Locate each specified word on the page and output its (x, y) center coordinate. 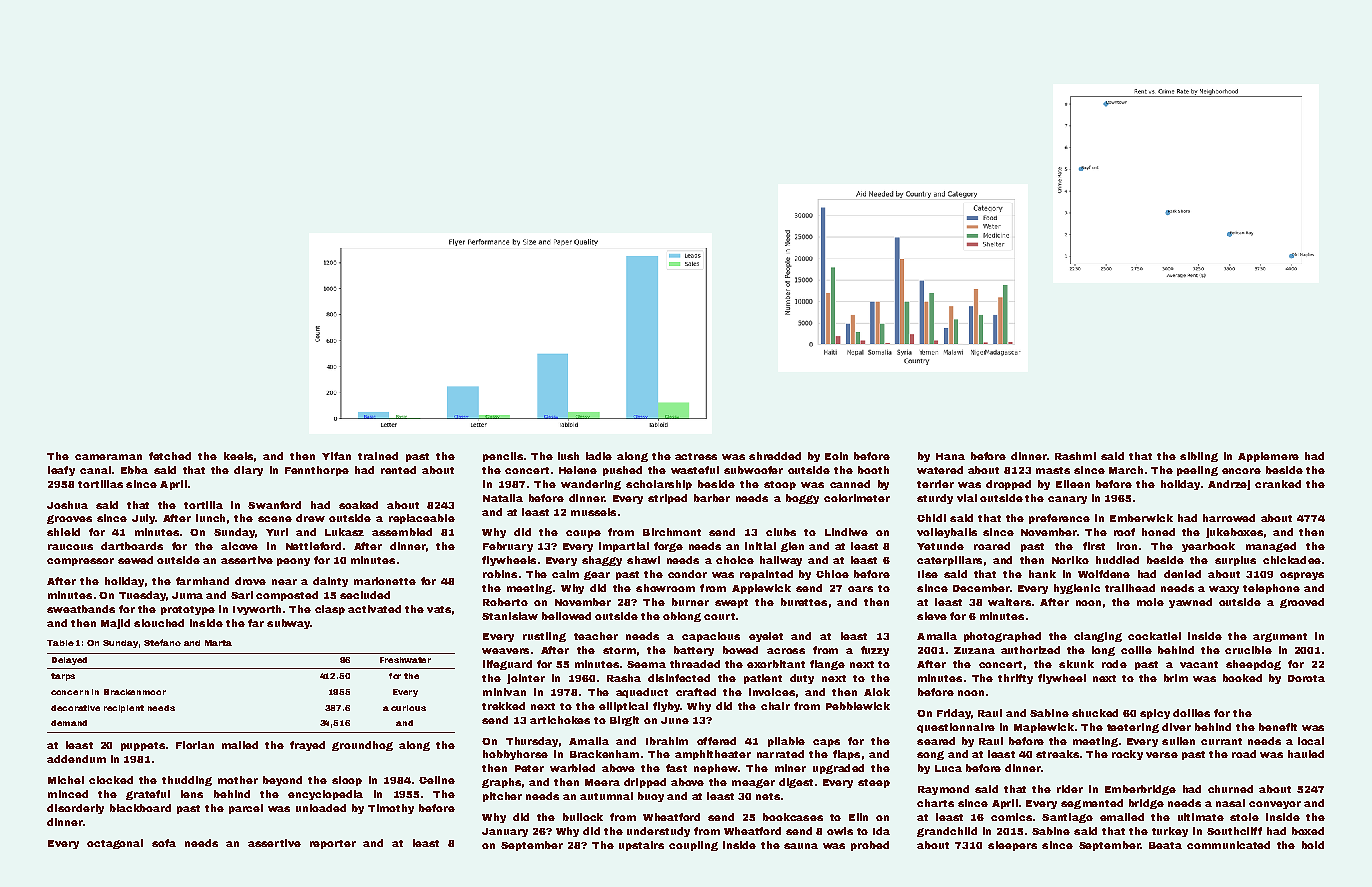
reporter (333, 844)
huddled (1117, 560)
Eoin (836, 456)
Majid (115, 624)
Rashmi (1075, 456)
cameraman (108, 457)
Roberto (505, 602)
